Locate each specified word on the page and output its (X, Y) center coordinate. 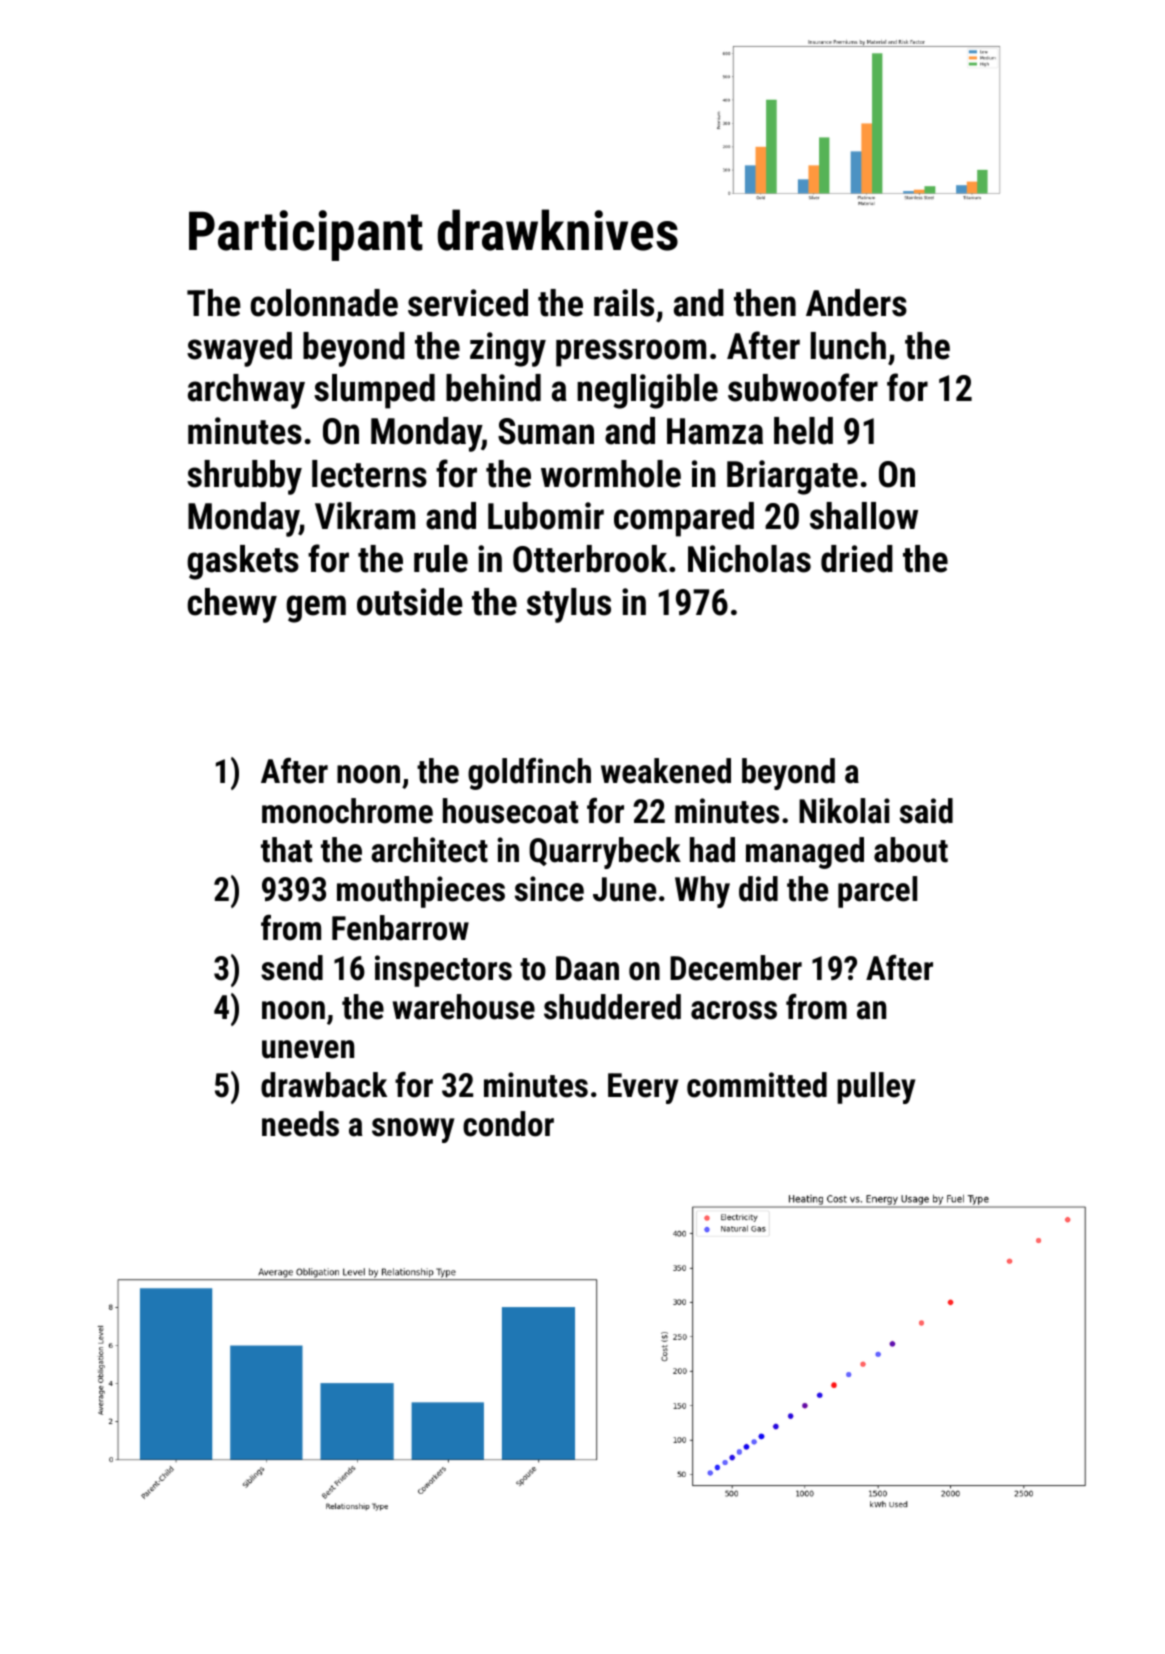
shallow (864, 516)
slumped (374, 391)
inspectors (443, 971)
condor (508, 1124)
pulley (876, 1088)
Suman (546, 431)
